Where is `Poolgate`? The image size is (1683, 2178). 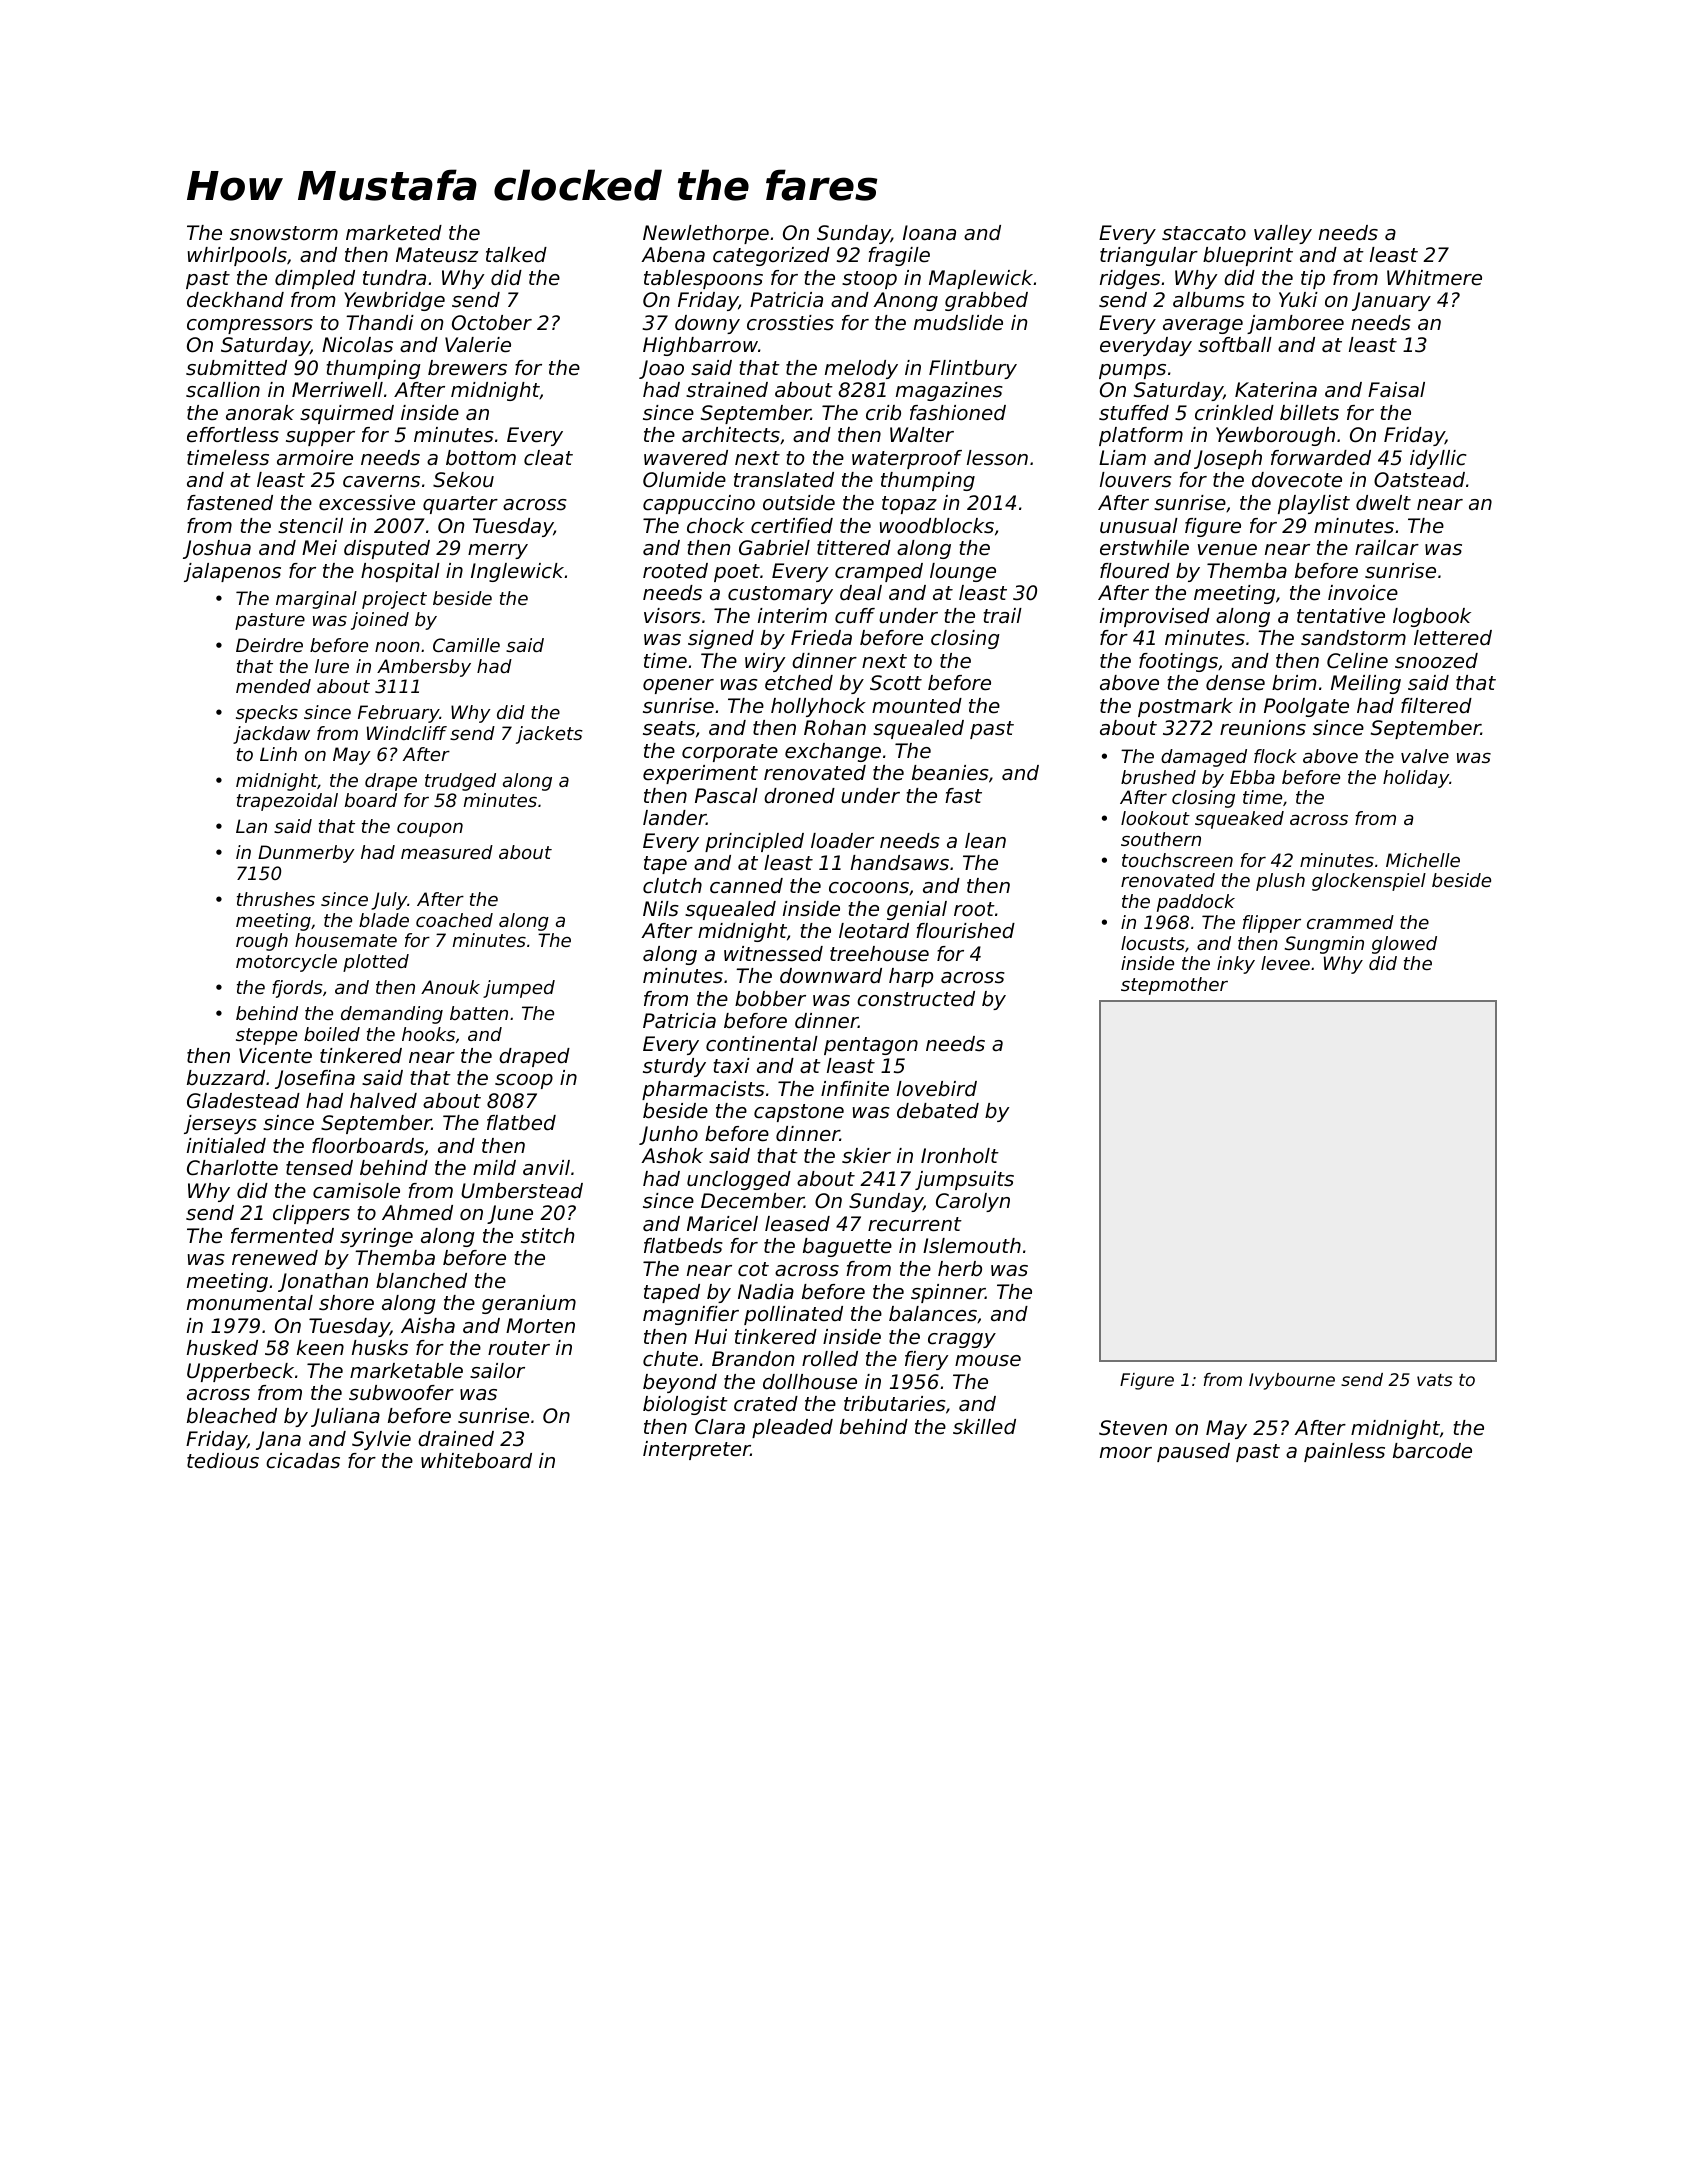 Poolgate is located at coordinates (1306, 707).
